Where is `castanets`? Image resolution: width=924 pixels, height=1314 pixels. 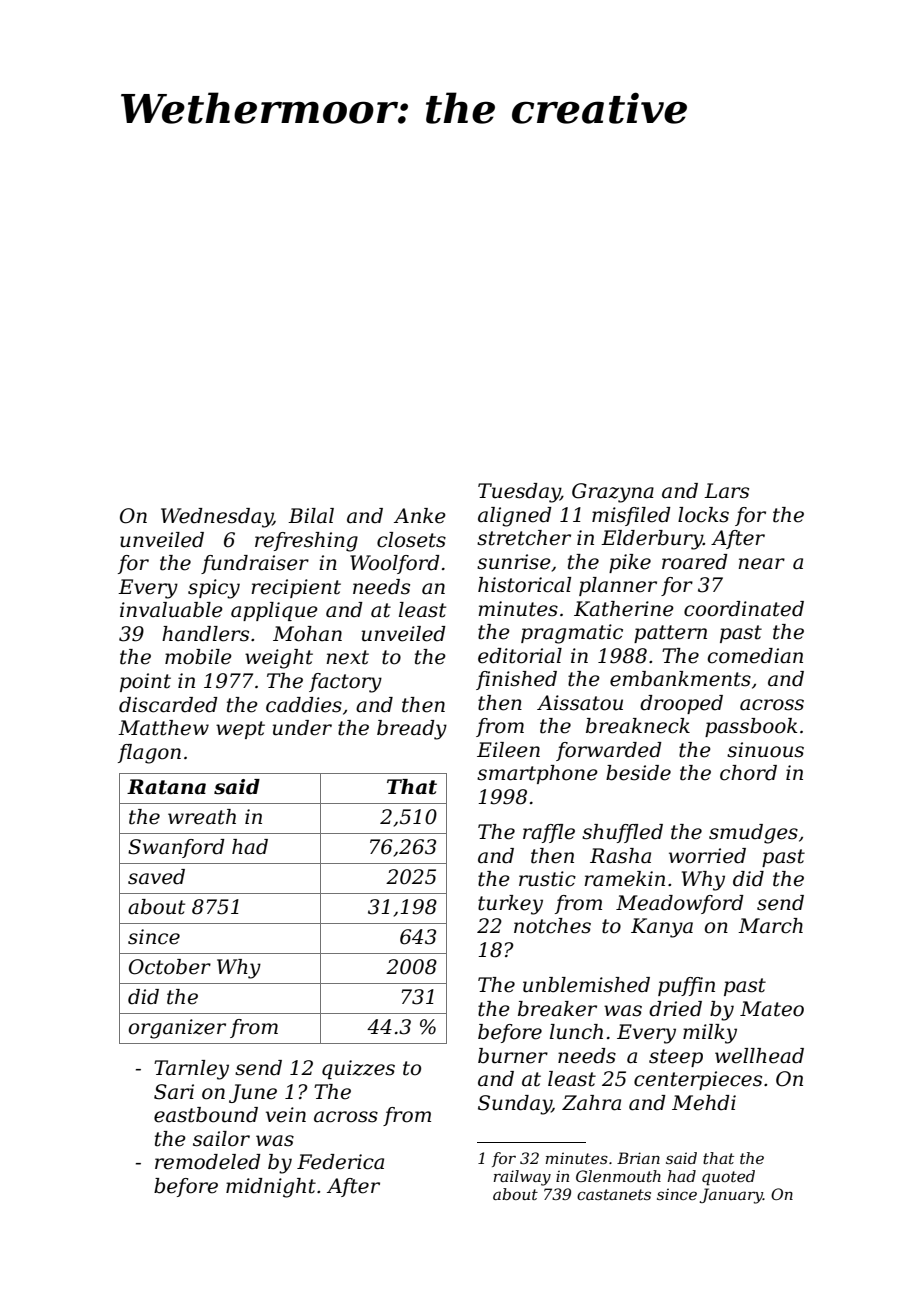 castanets is located at coordinates (614, 1194).
